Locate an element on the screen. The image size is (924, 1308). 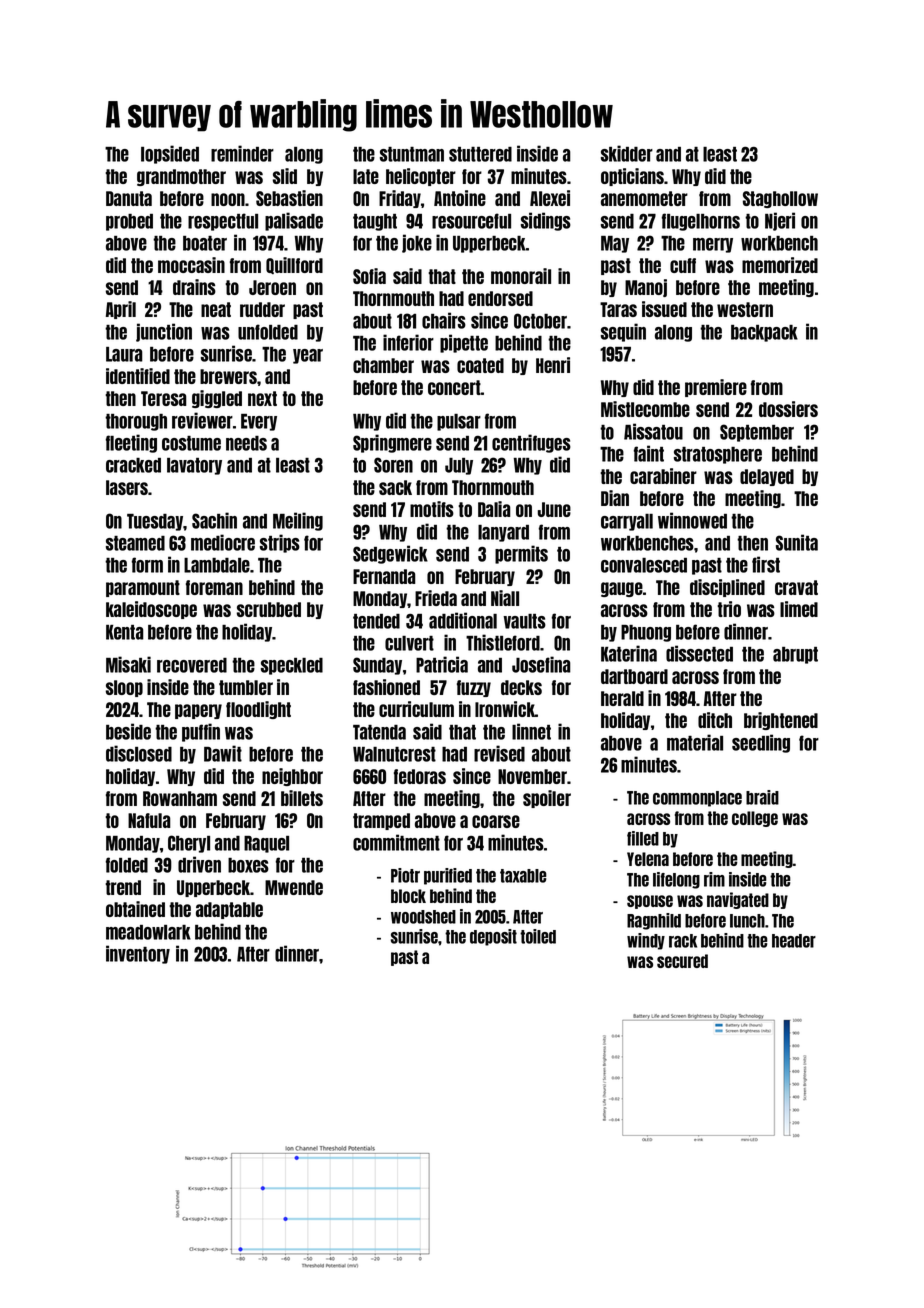
woodshed is located at coordinates (423, 917).
